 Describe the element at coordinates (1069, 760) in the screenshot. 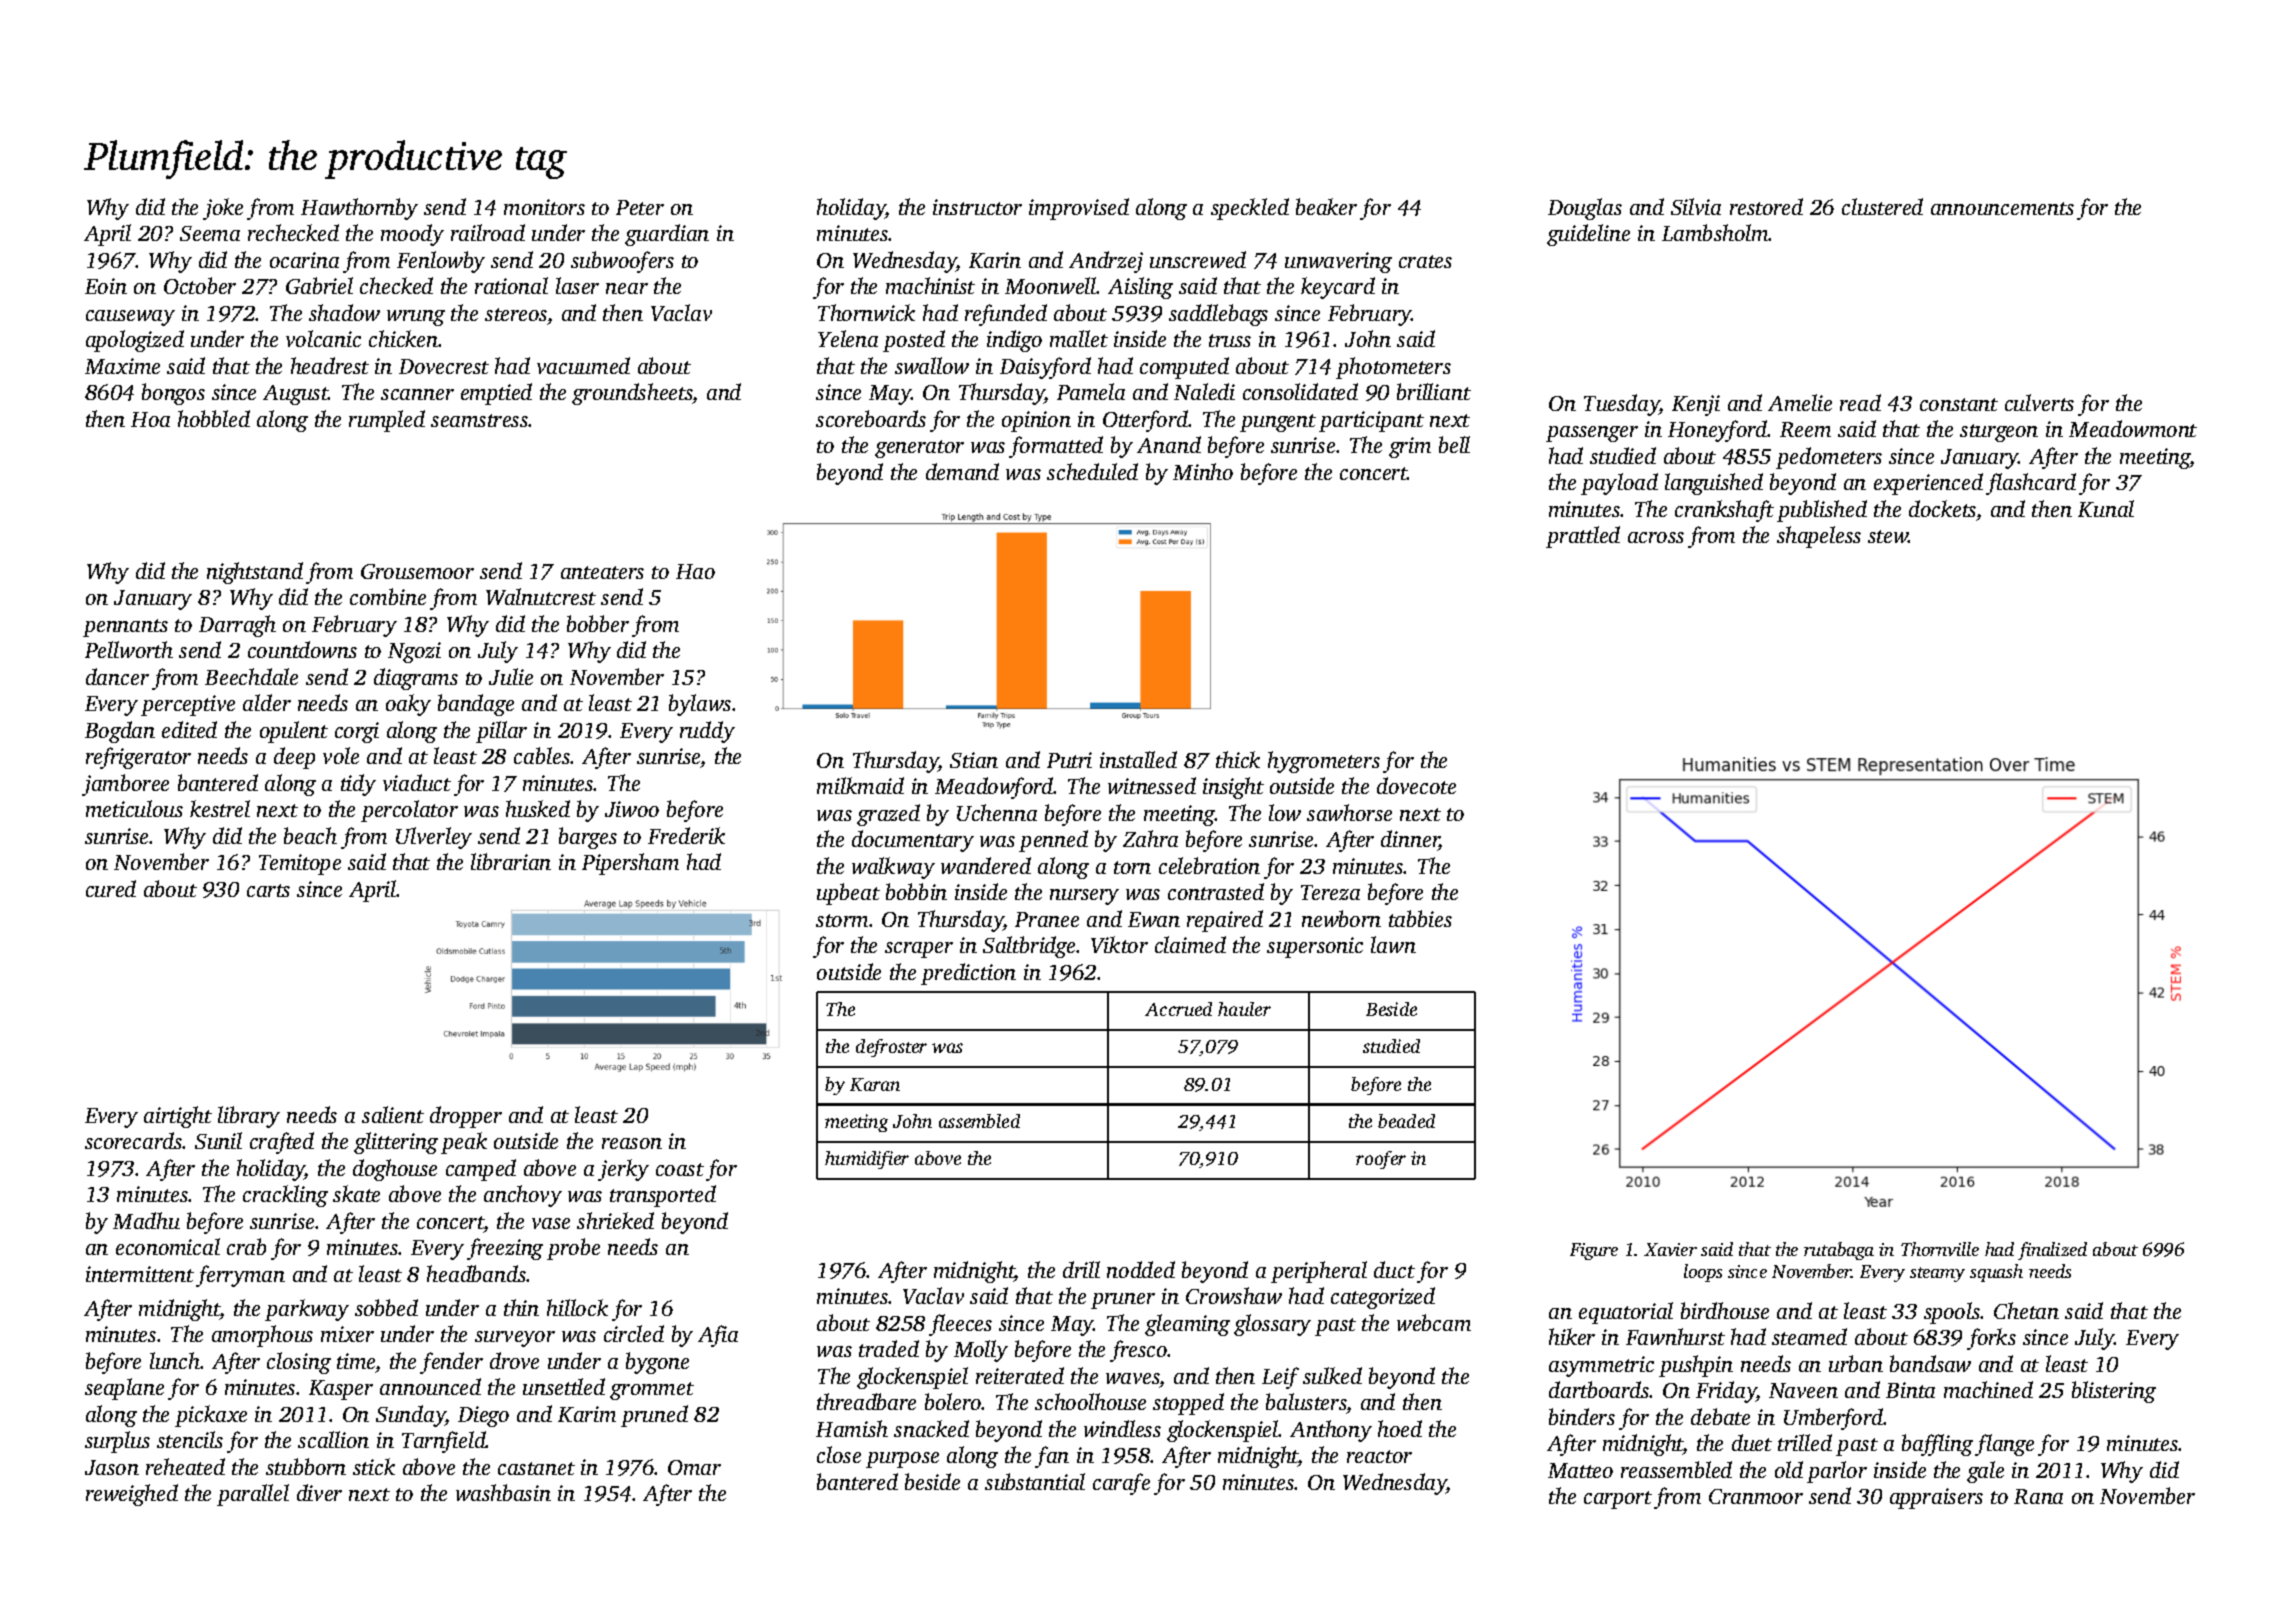

I see `Putri` at that location.
